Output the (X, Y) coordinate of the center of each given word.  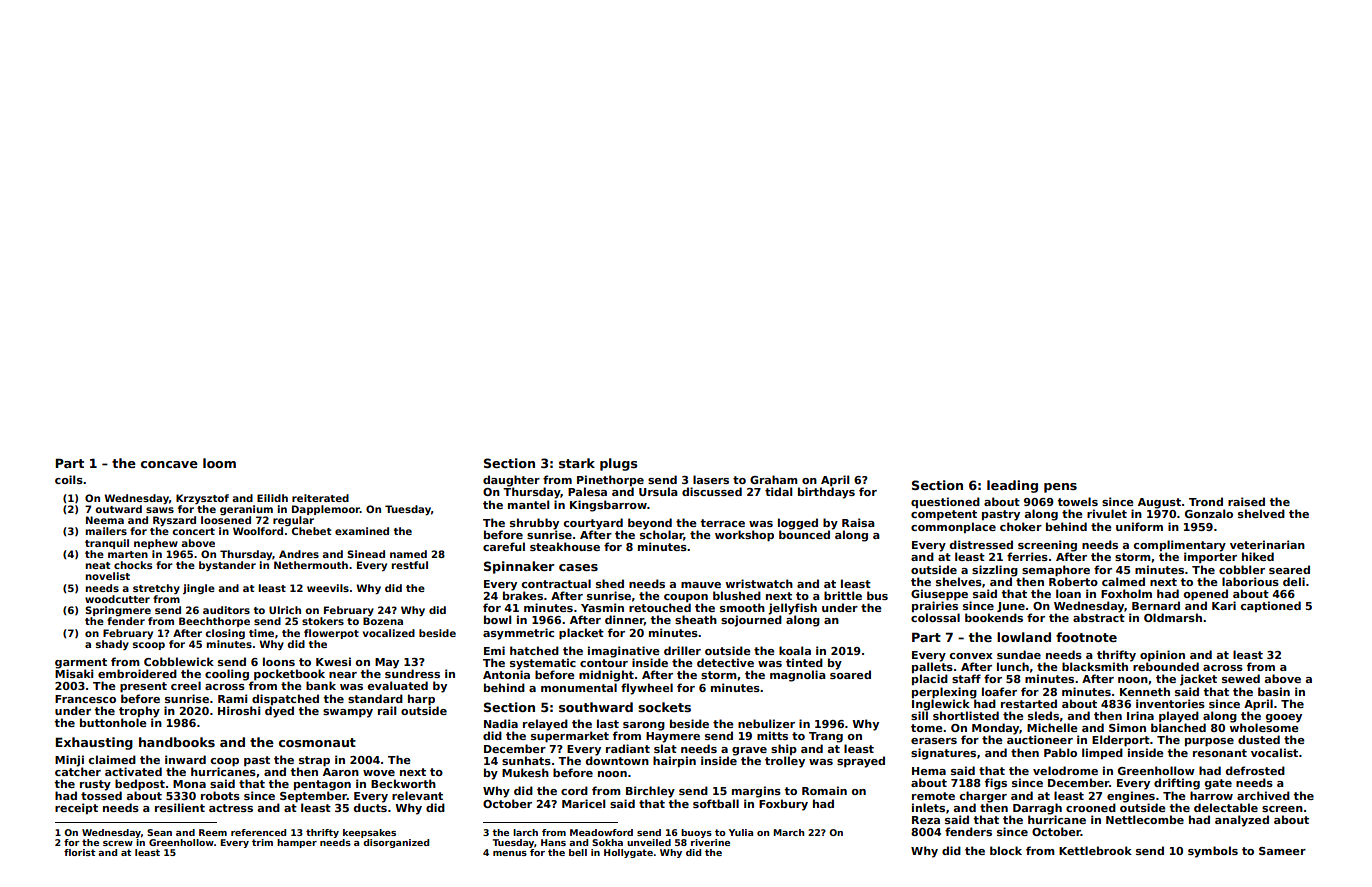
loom (219, 463)
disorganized (396, 843)
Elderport (1121, 740)
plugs (619, 464)
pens (1060, 488)
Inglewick (941, 705)
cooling (227, 675)
